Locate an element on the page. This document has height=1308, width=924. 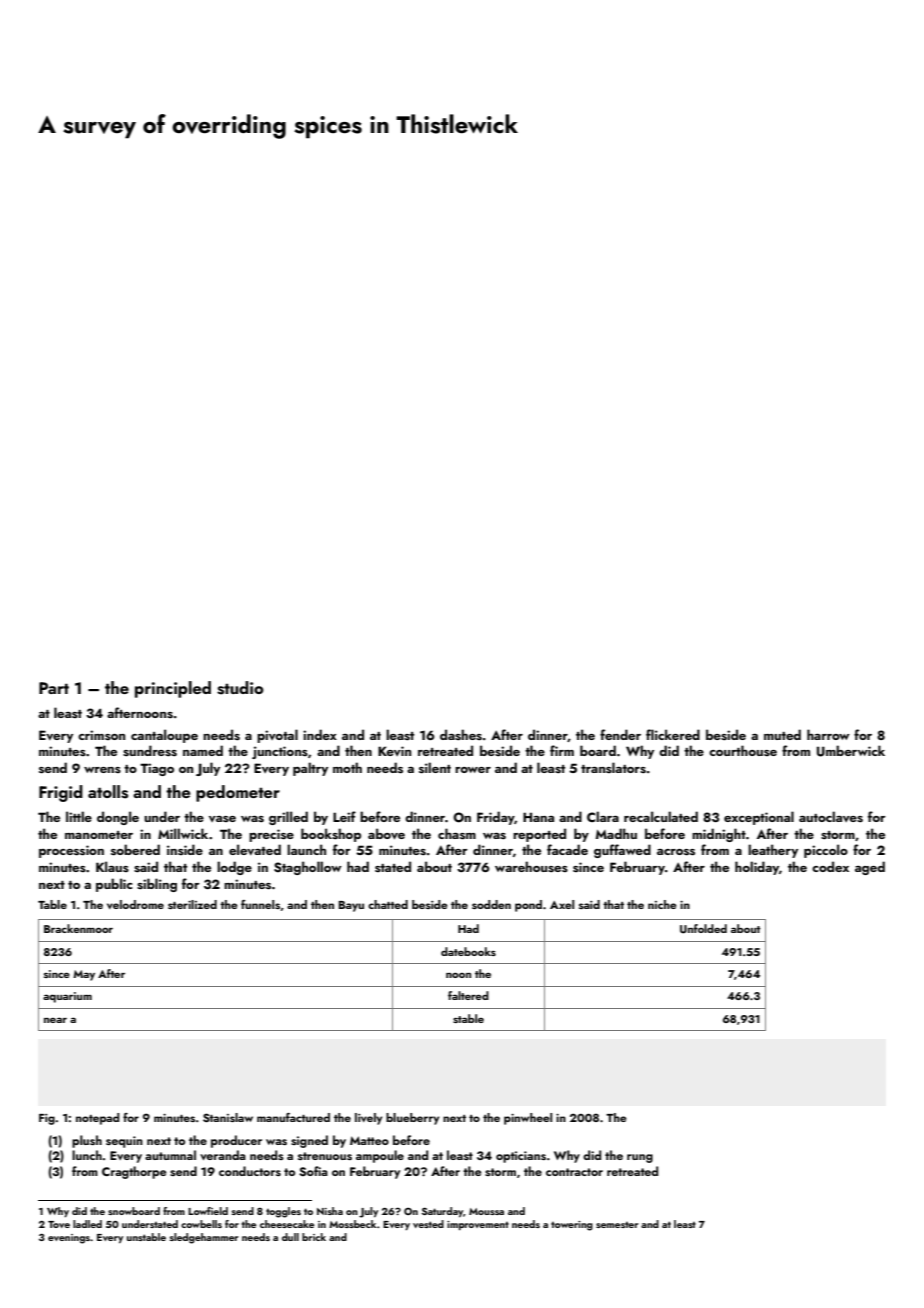
Unfolded is located at coordinates (703, 929).
